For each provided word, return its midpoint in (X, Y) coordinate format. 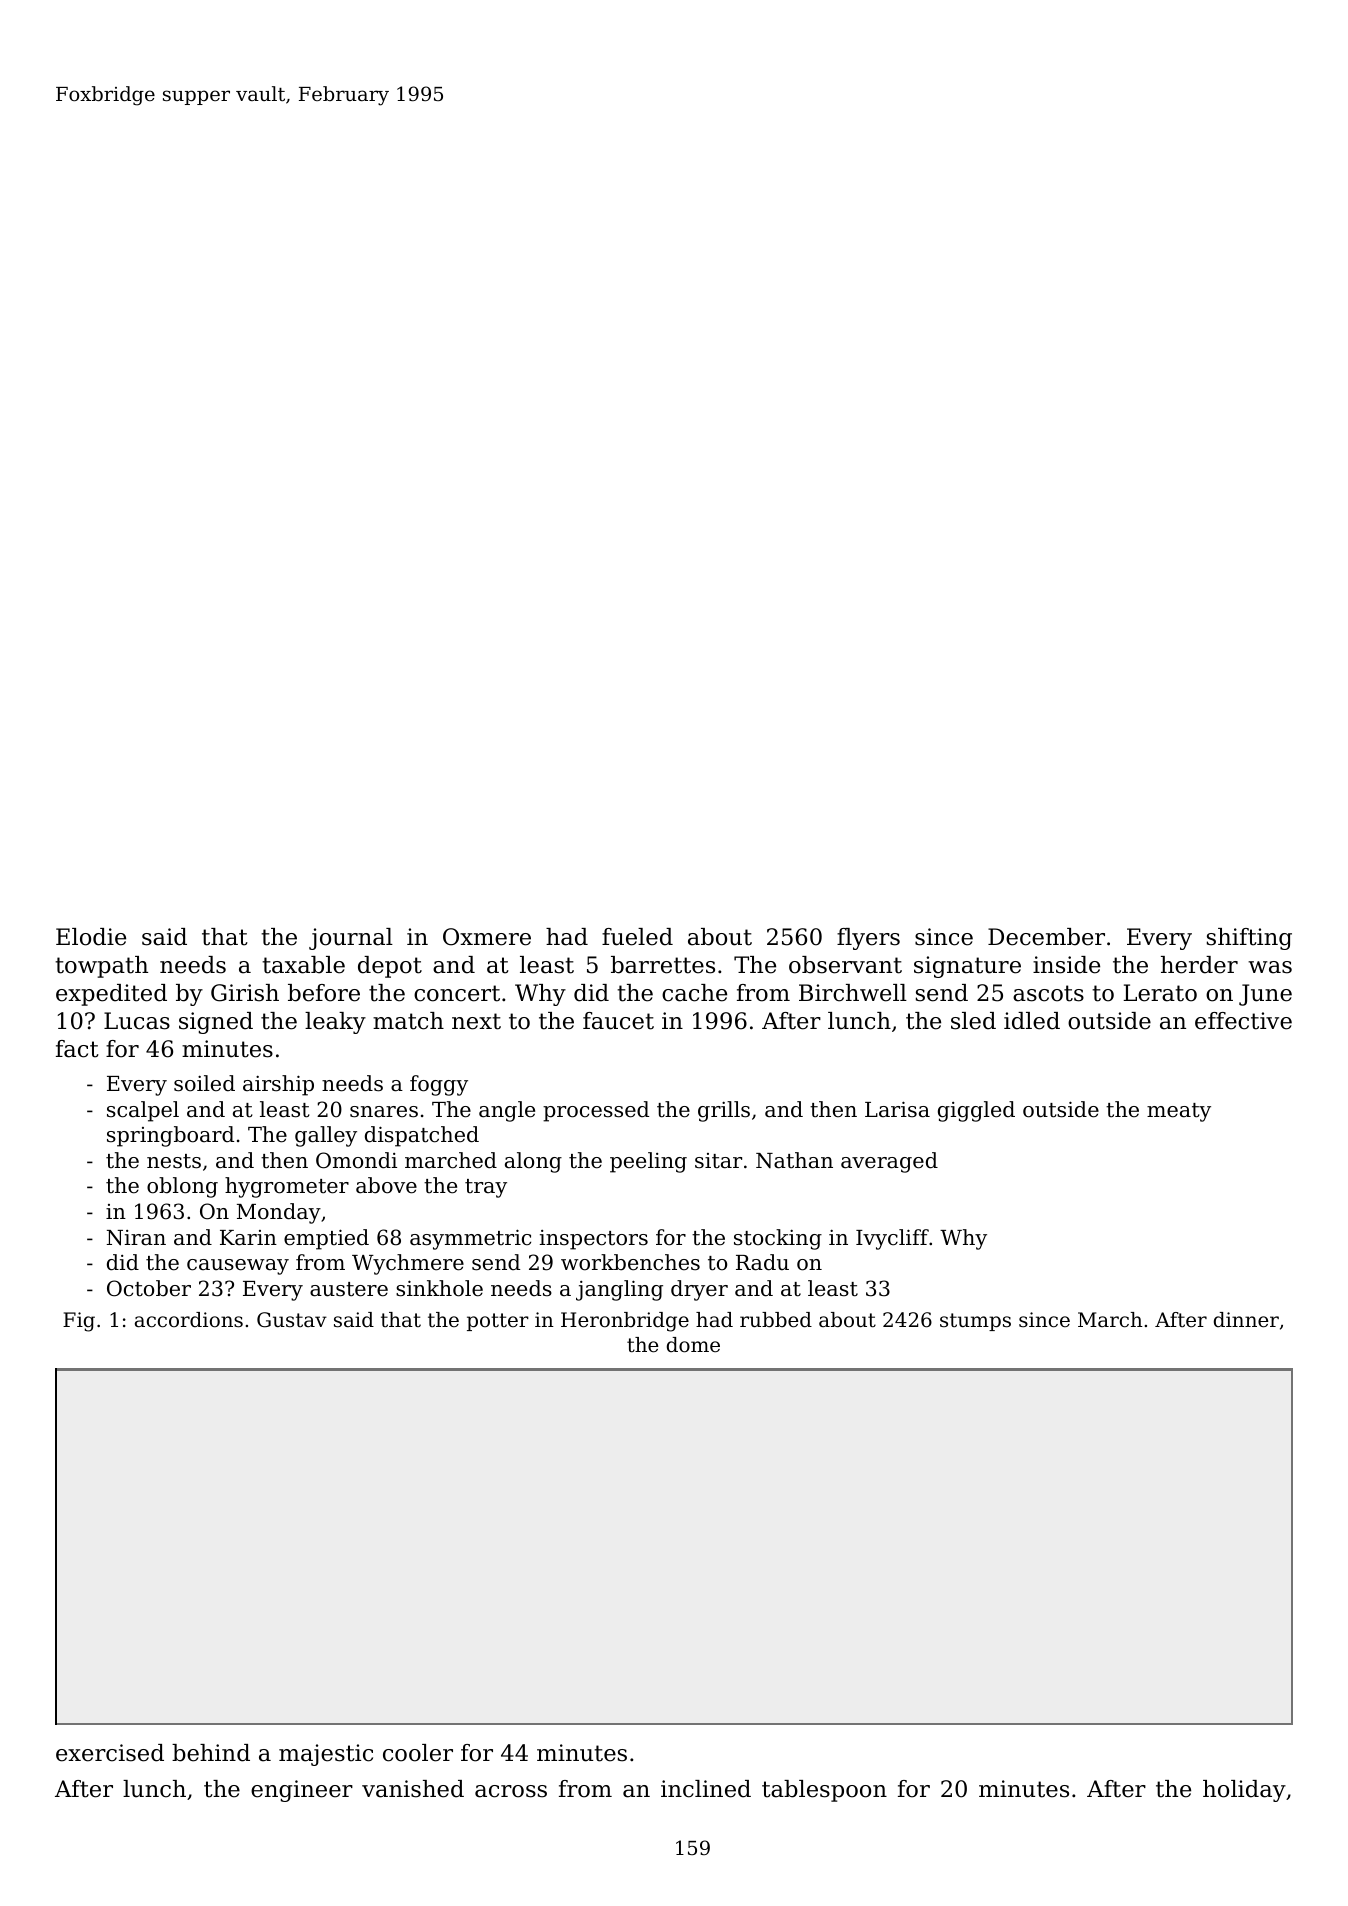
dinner (1246, 1320)
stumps (975, 1322)
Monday (279, 1213)
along (533, 1162)
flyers (868, 939)
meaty (1179, 1112)
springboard (170, 1136)
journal (351, 939)
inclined (706, 1789)
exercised (110, 1753)
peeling (648, 1162)
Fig (79, 1322)
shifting (1249, 939)
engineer (302, 1791)
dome (693, 1345)
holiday (1244, 1791)
